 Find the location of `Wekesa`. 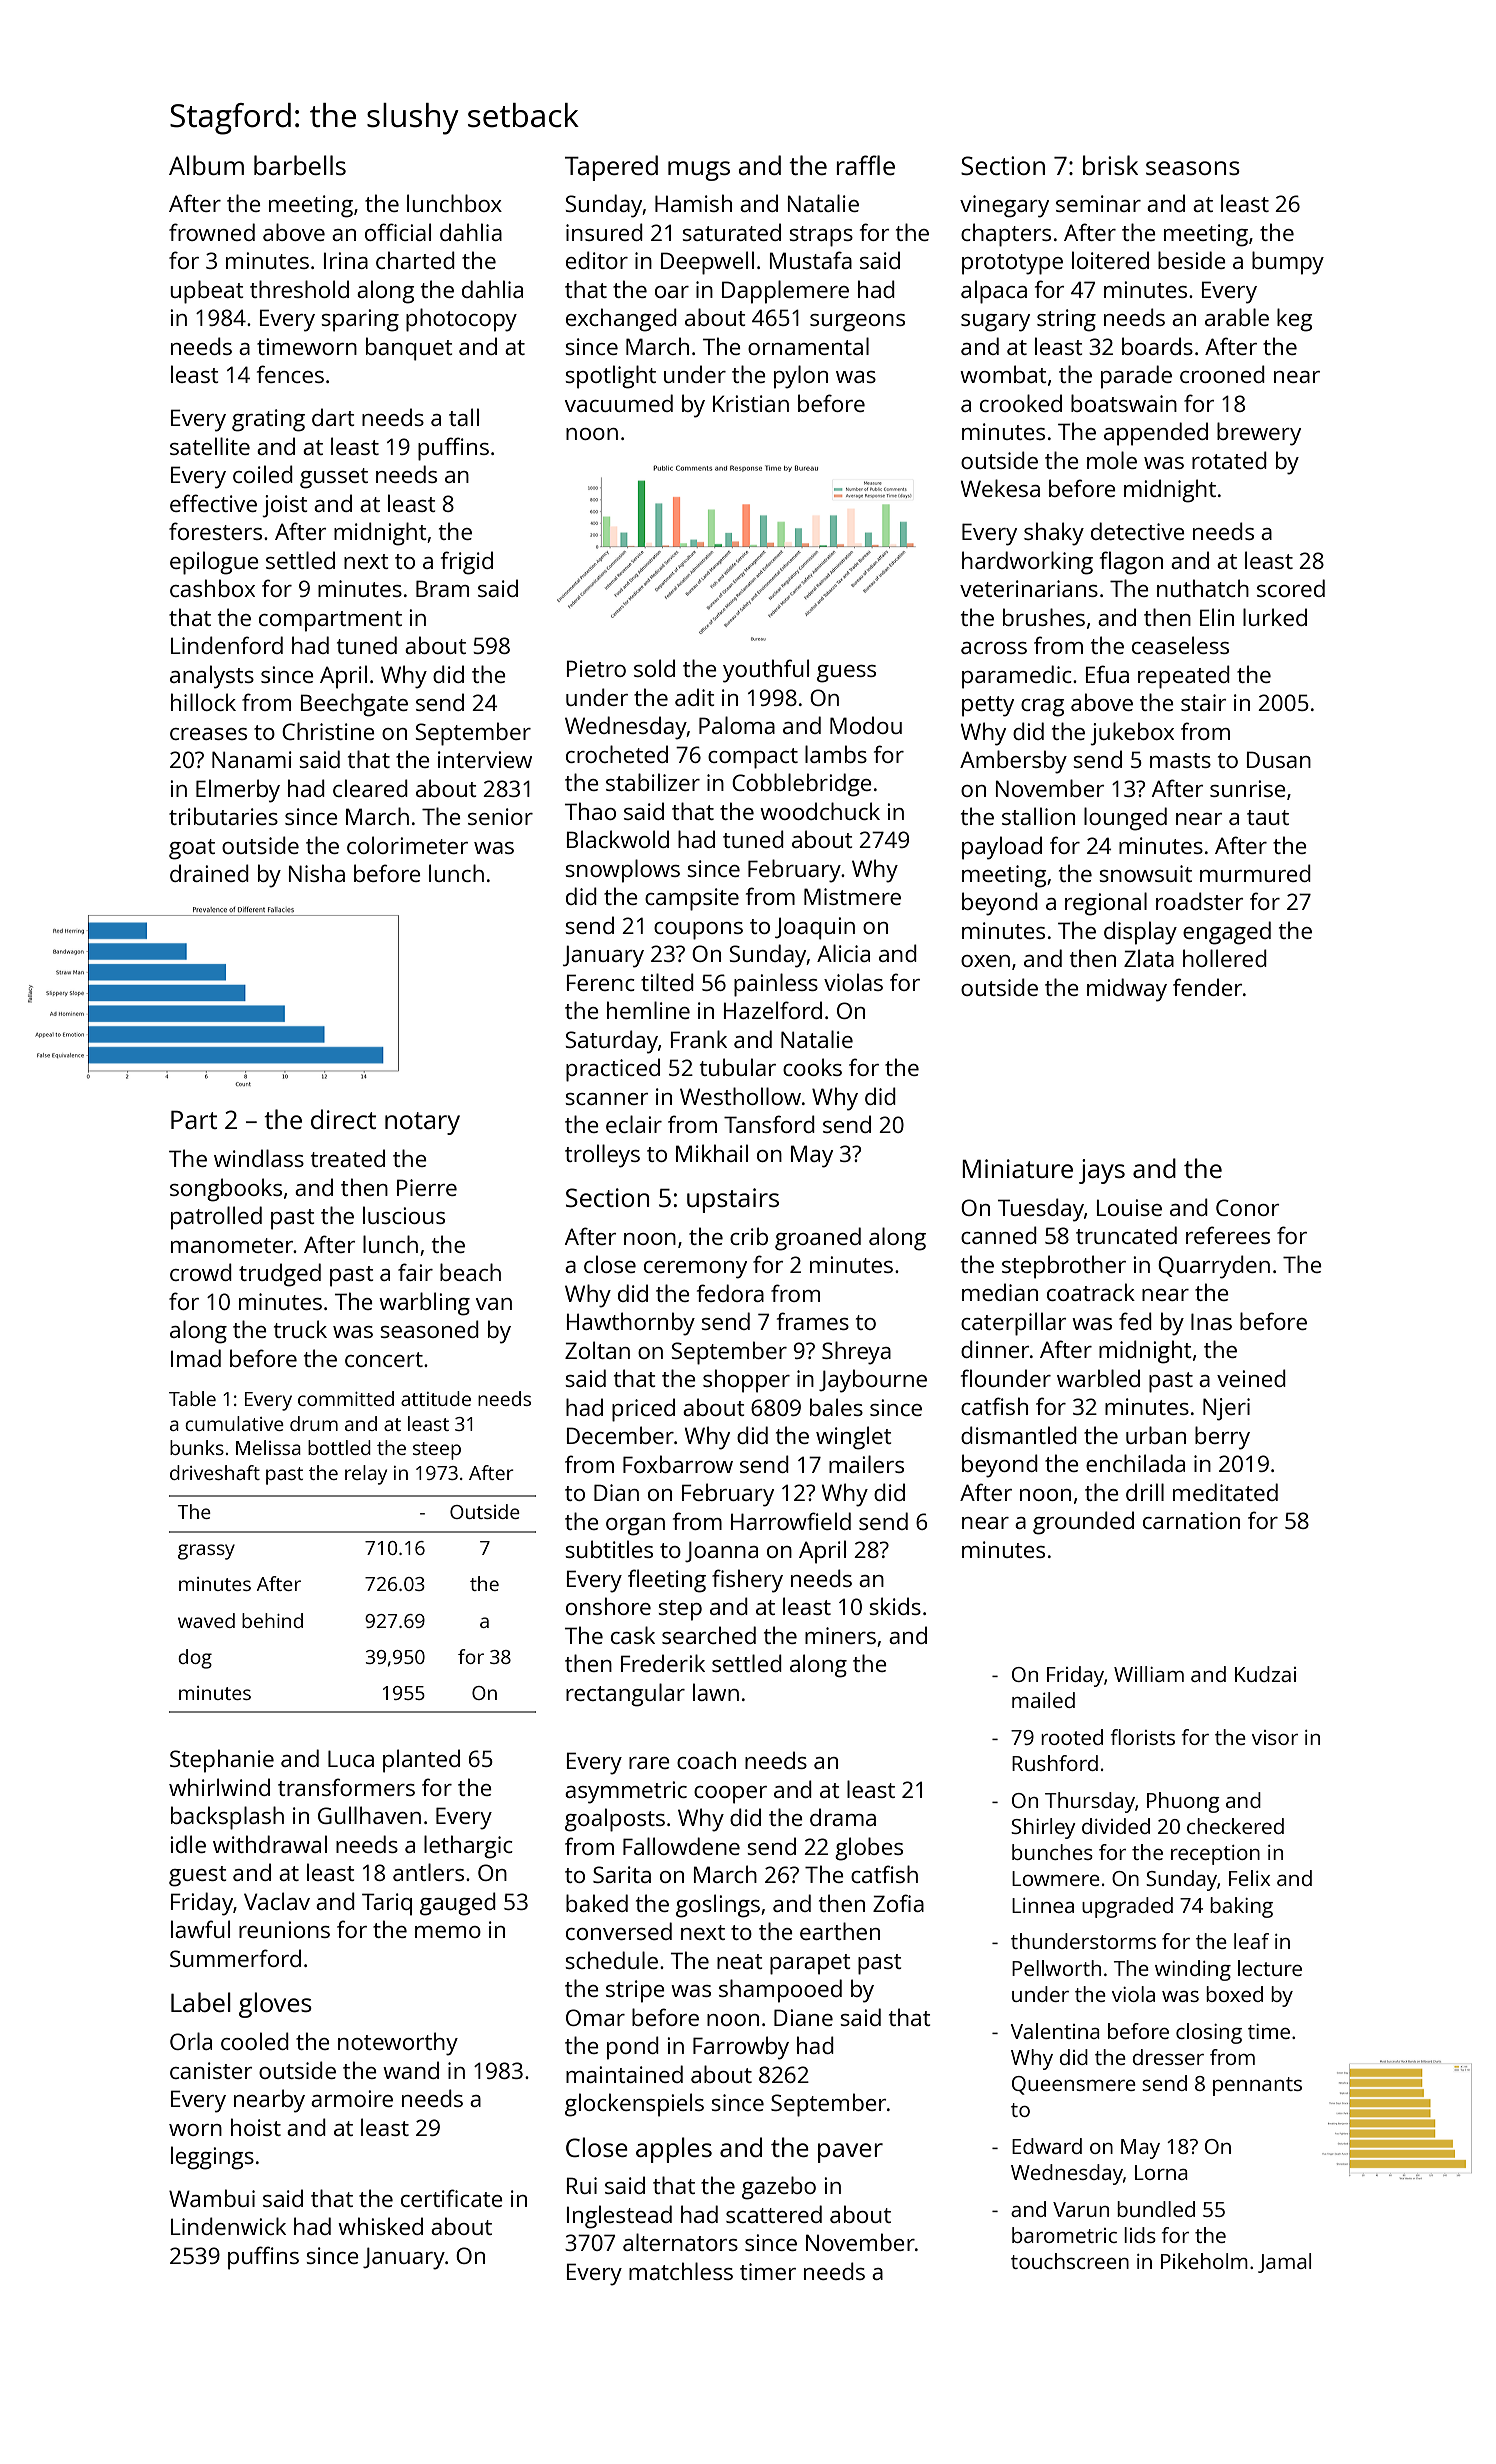

Wekesa is located at coordinates (1000, 488).
